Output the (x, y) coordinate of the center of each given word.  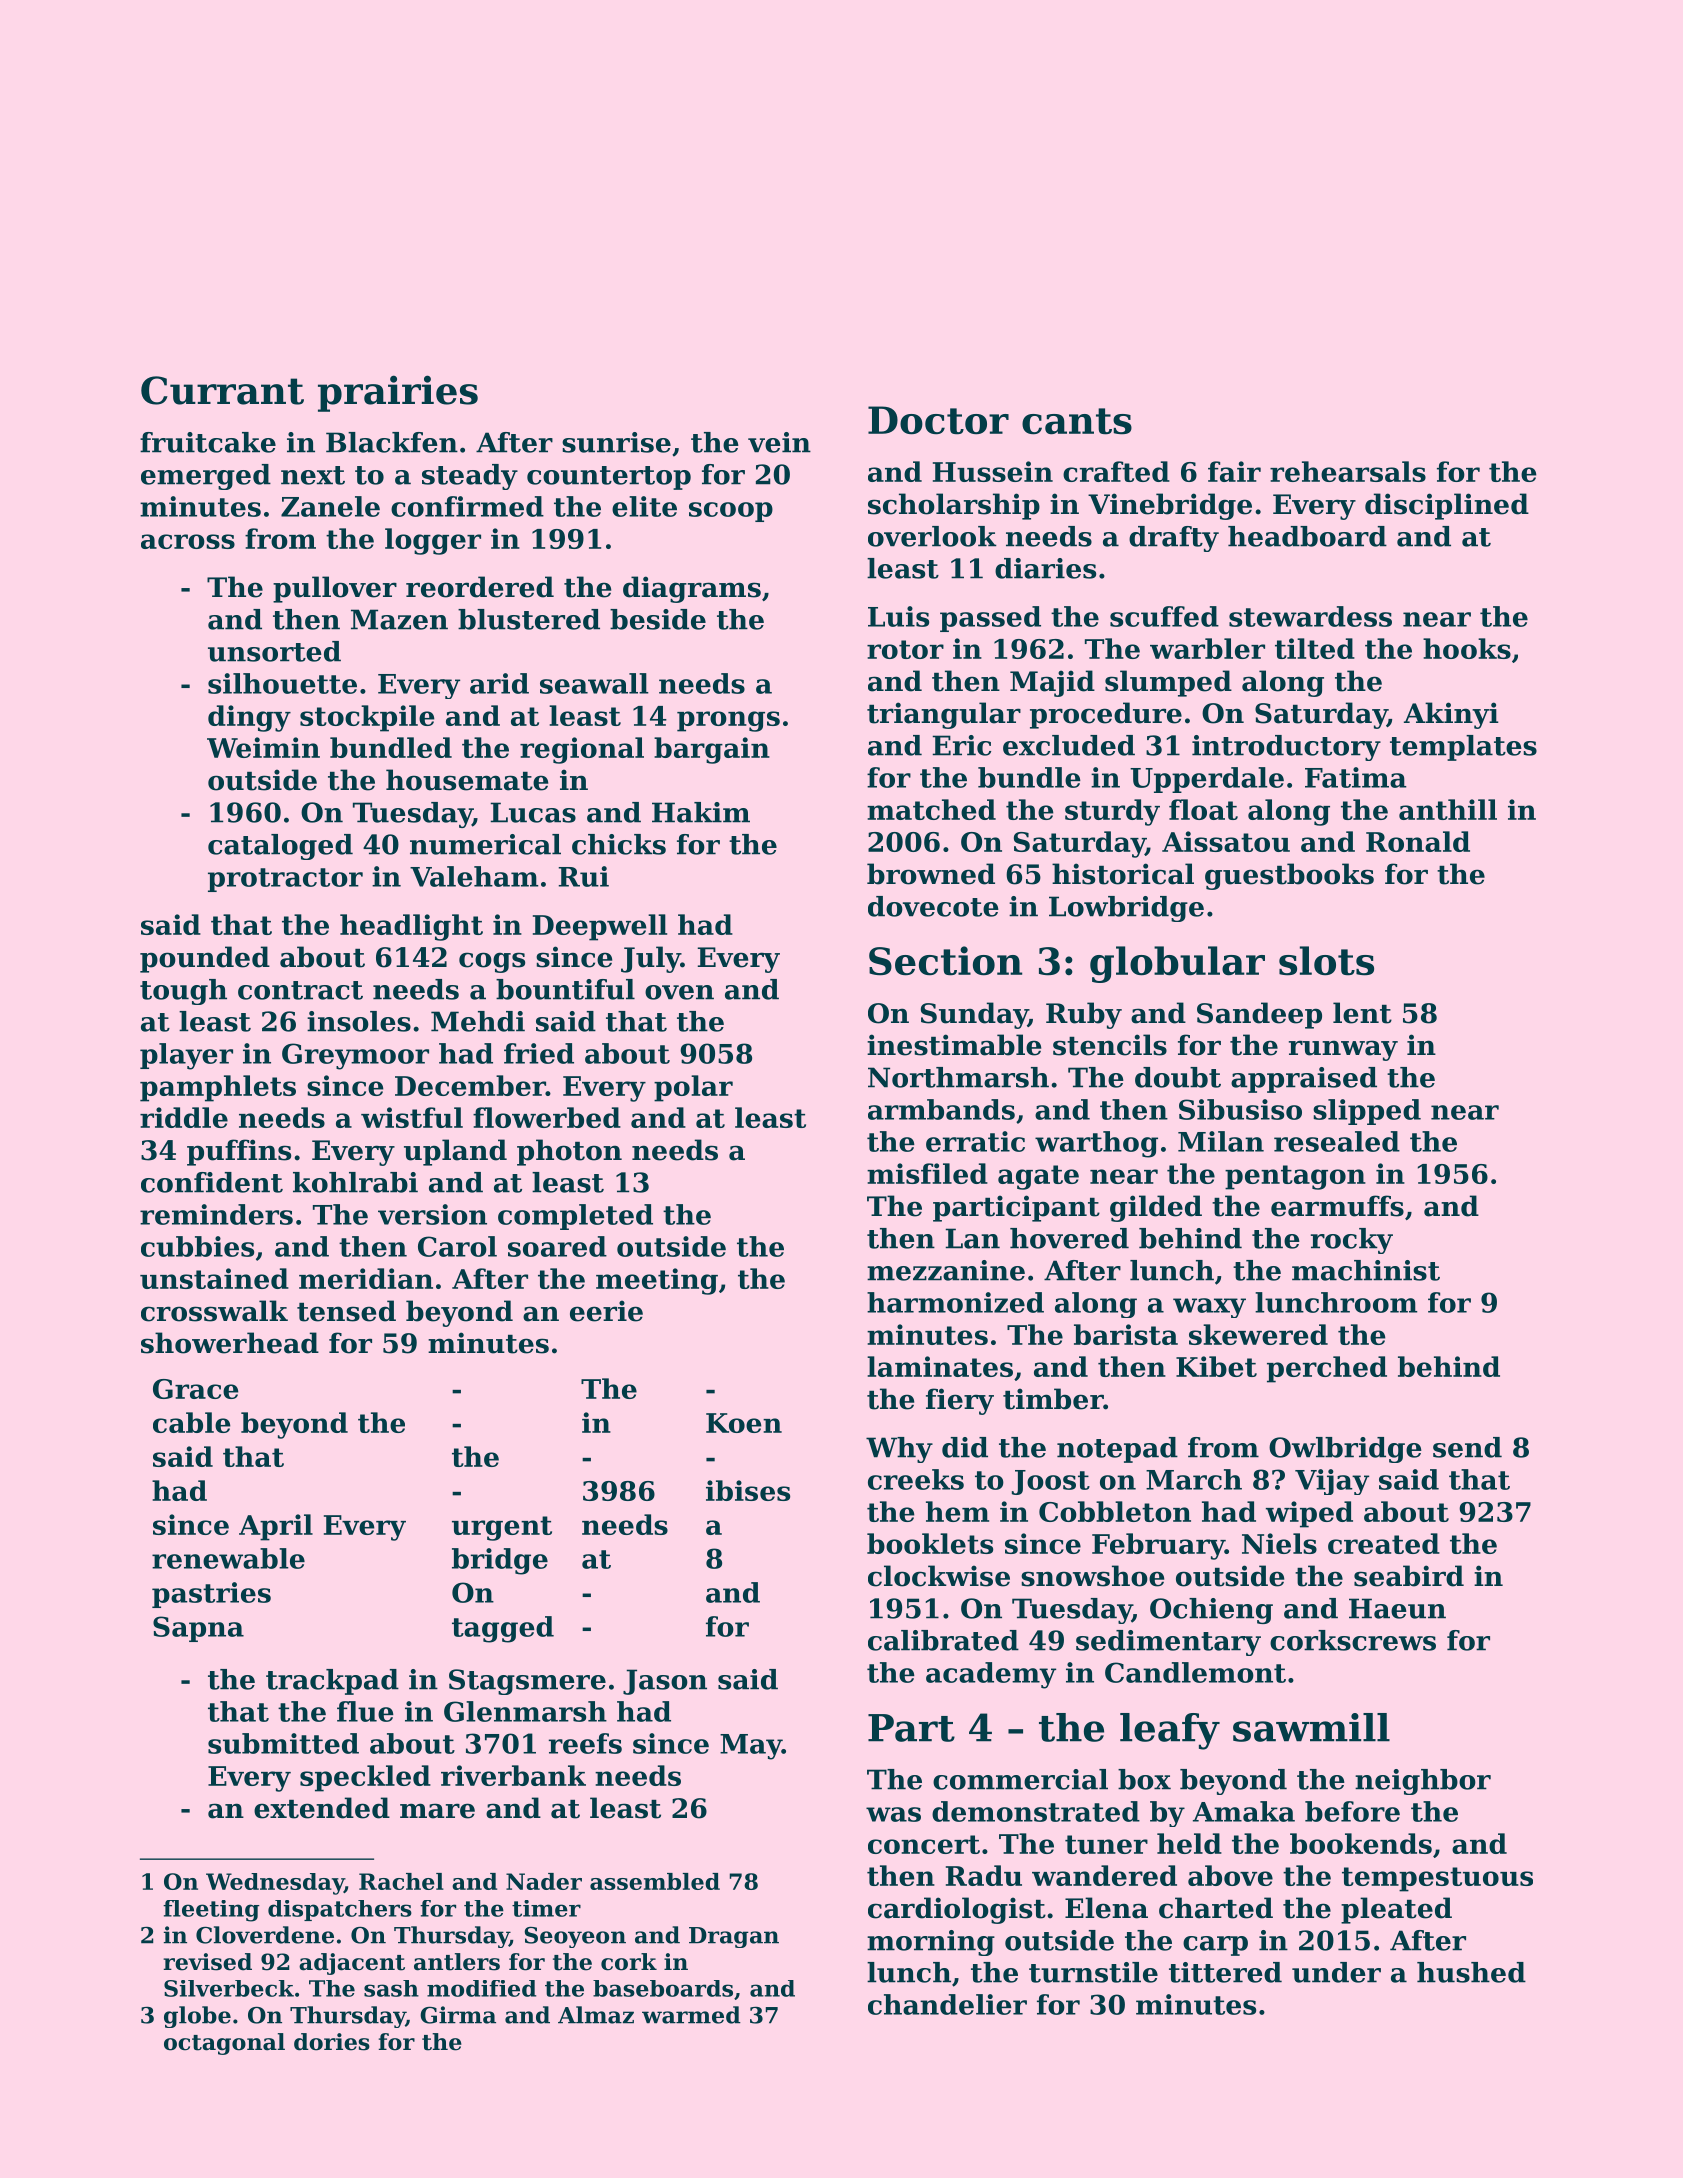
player (186, 1056)
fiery (960, 1401)
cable (192, 1422)
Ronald (1418, 841)
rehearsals (1348, 471)
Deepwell (600, 927)
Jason (665, 1682)
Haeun (1397, 1608)
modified (481, 1988)
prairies (398, 393)
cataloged (280, 847)
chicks (619, 844)
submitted (283, 1743)
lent (1362, 1013)
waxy (1209, 1308)
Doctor (938, 420)
